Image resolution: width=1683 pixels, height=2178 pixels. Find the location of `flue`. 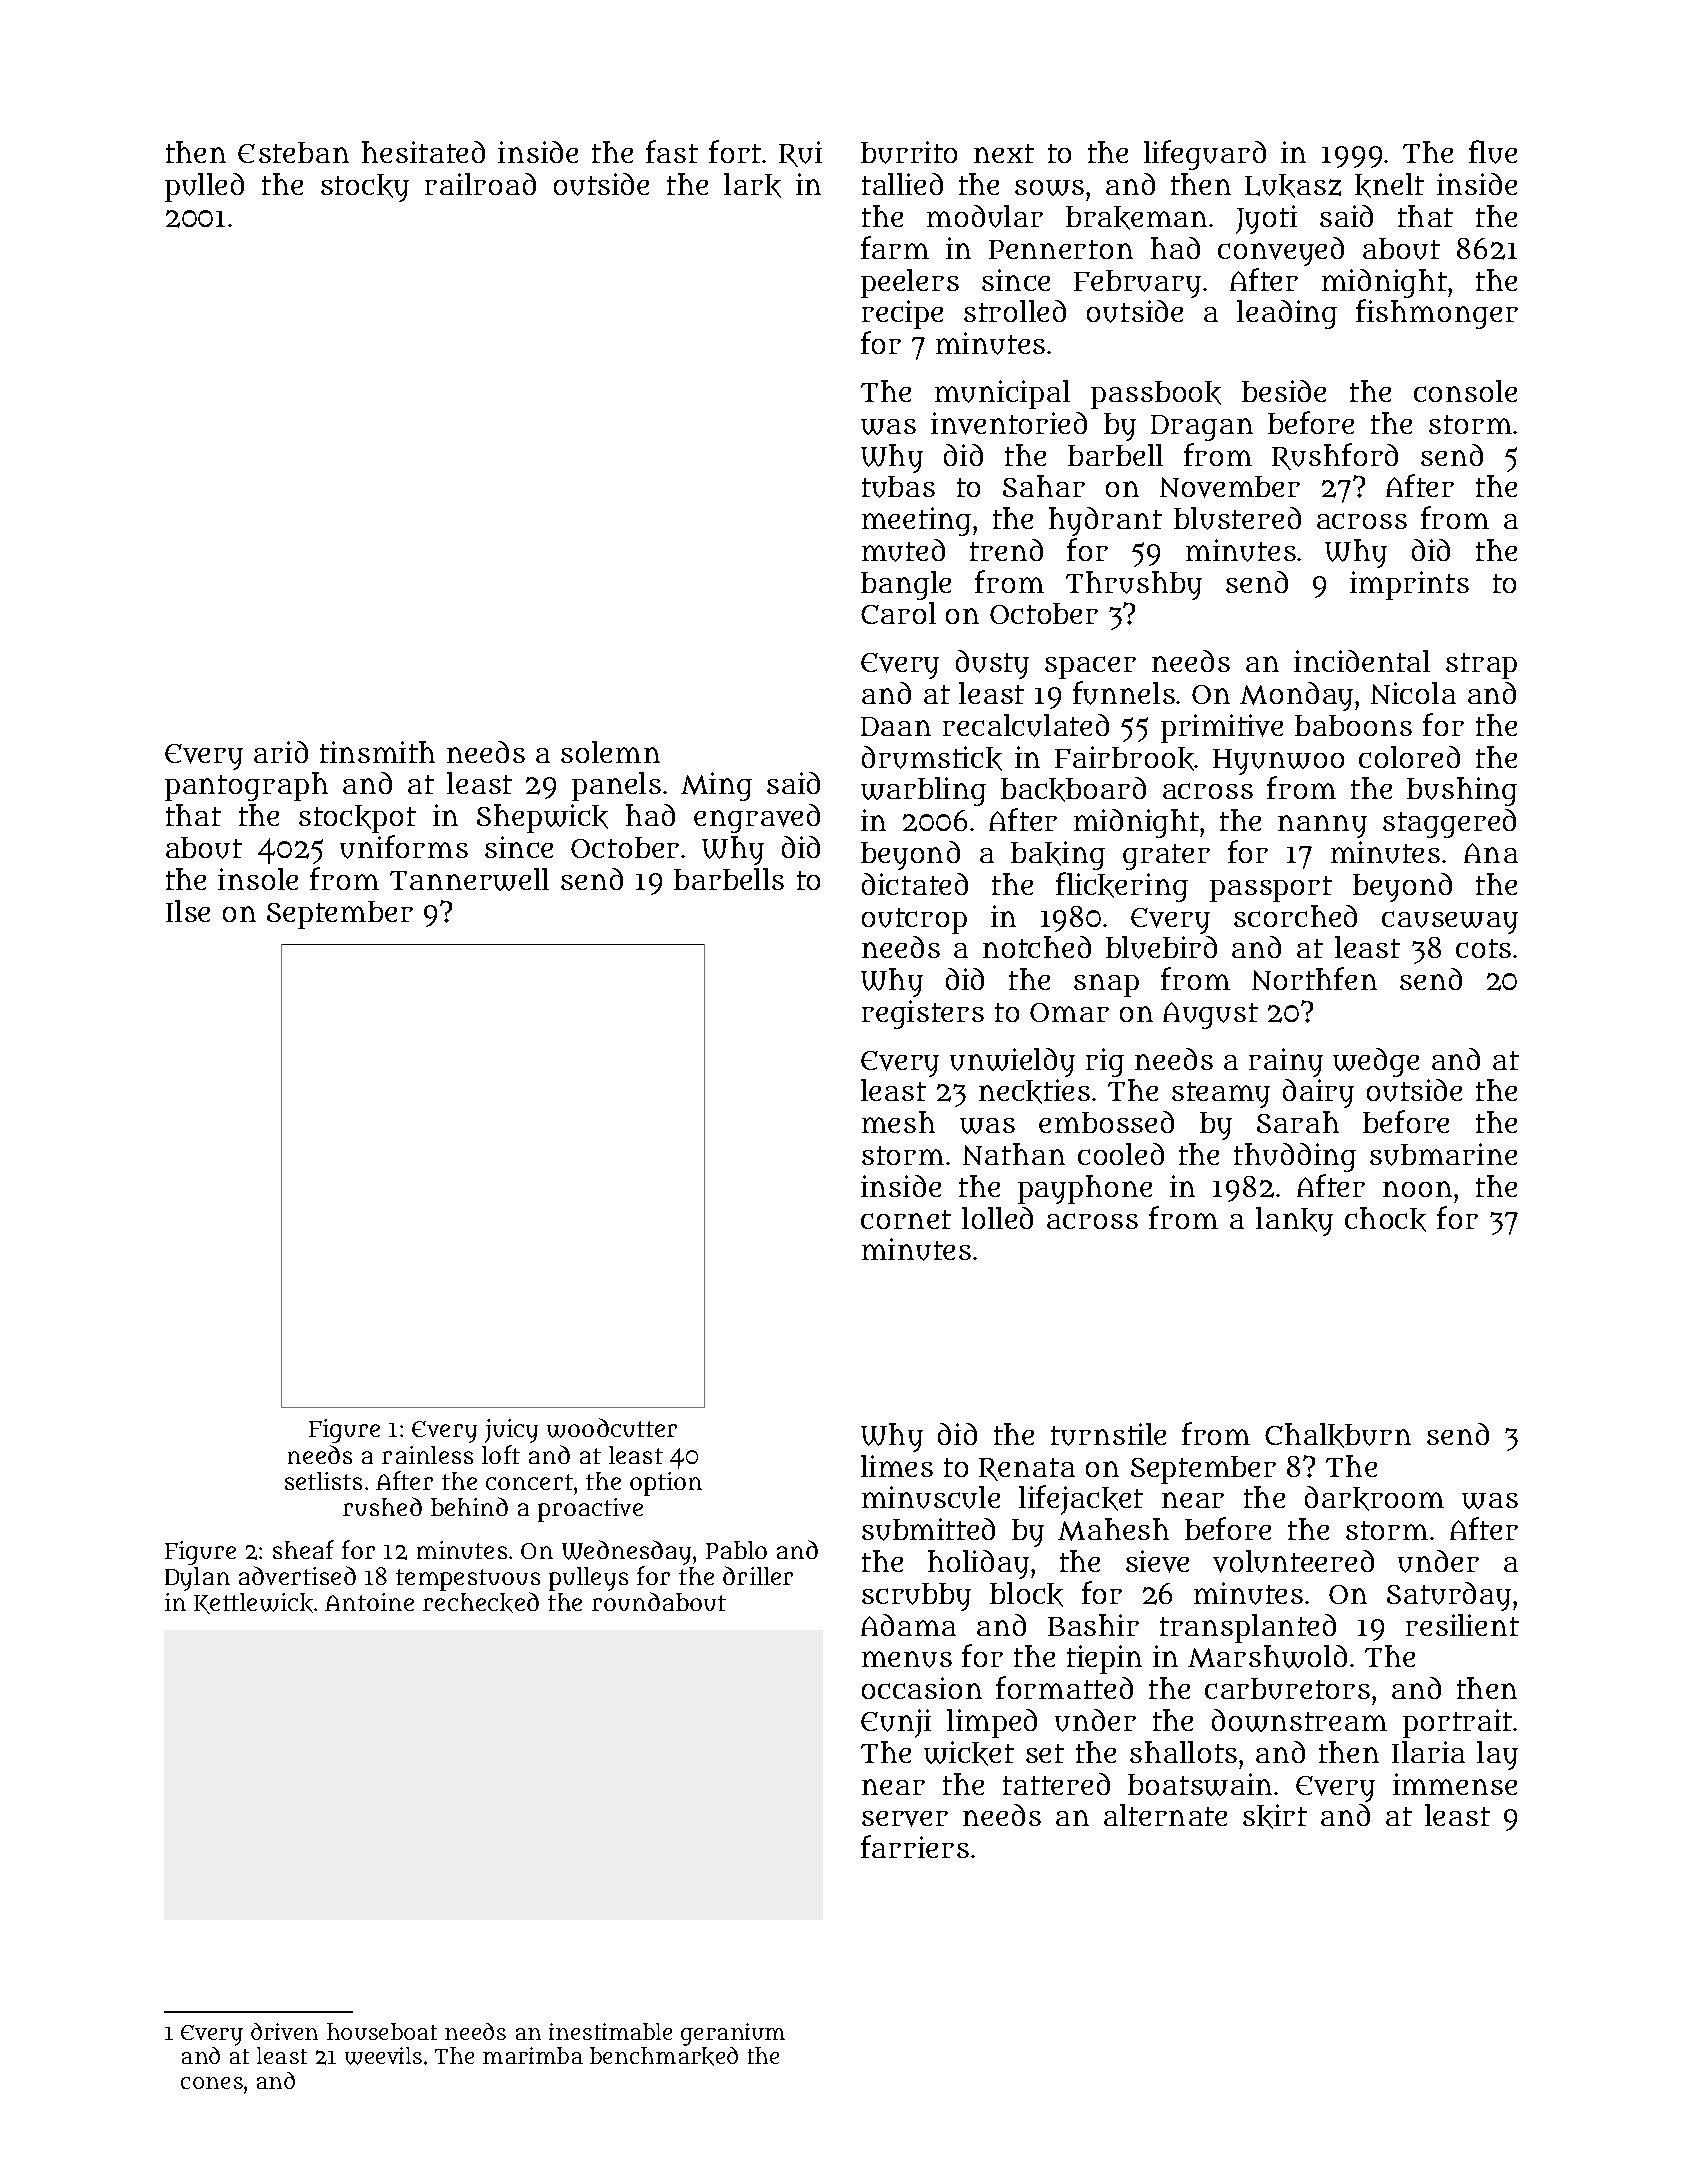

flue is located at coordinates (1493, 152).
